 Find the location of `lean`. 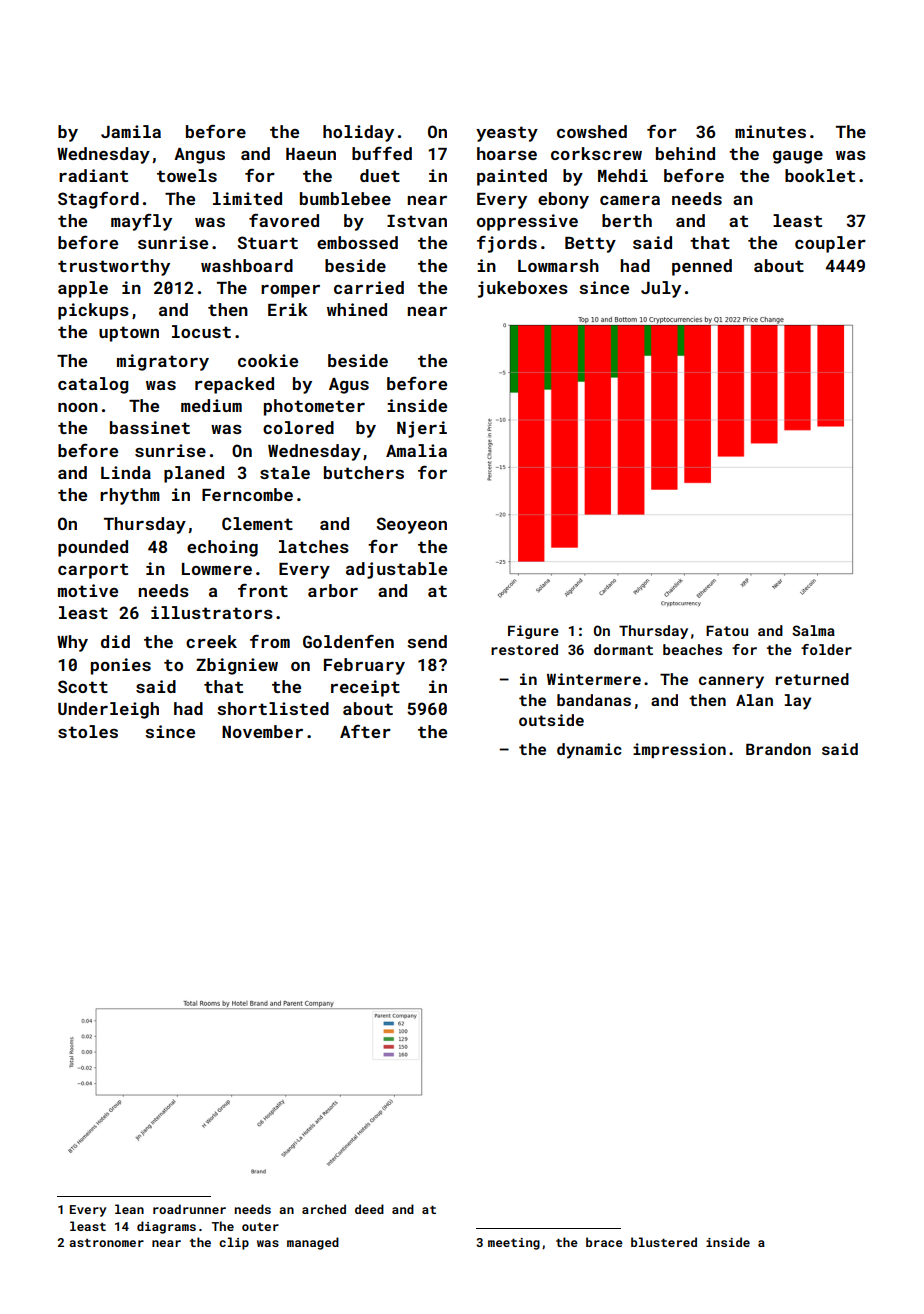

lean is located at coordinates (129, 1209).
